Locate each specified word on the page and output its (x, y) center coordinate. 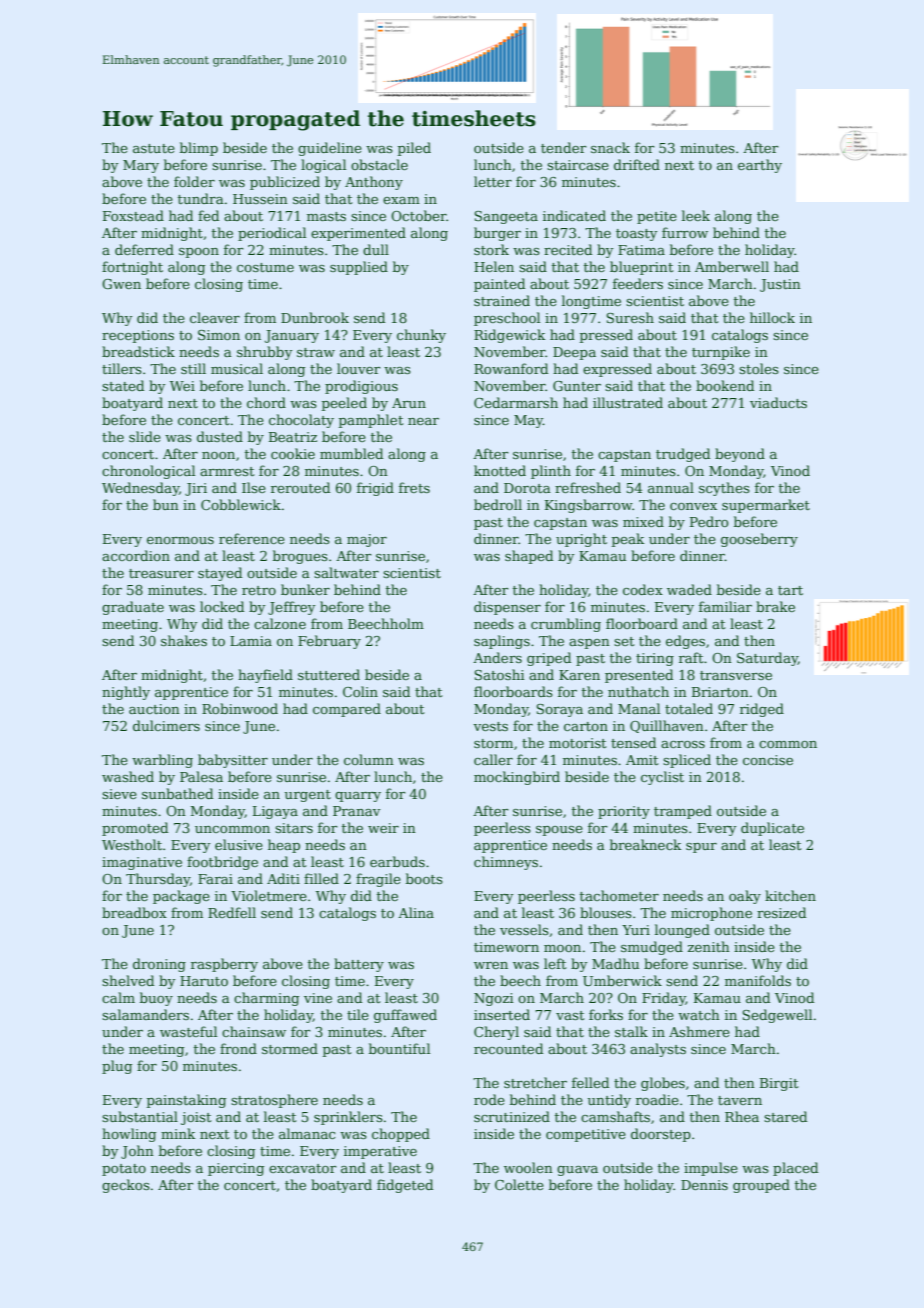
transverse (736, 675)
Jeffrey (291, 608)
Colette (519, 1184)
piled (414, 149)
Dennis (704, 1185)
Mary (141, 166)
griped (549, 659)
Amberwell (732, 266)
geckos (126, 1186)
